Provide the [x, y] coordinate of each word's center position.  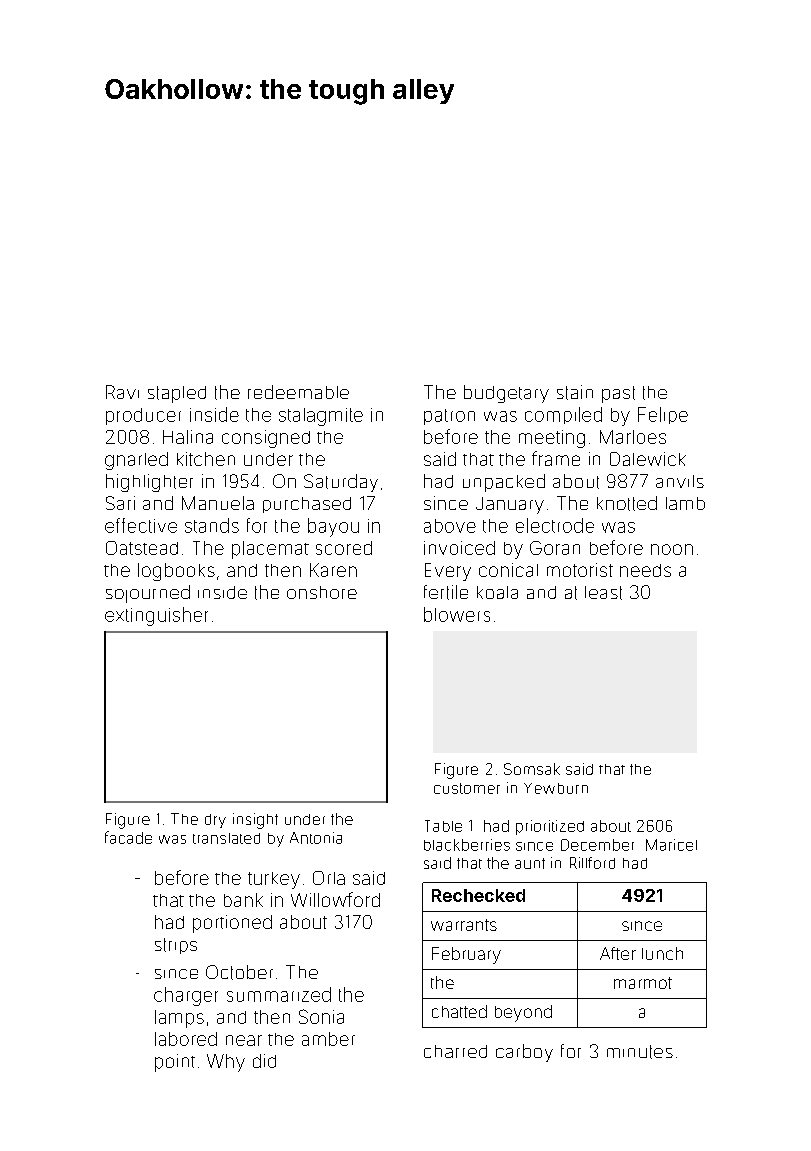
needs [645, 570]
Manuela [218, 503]
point [175, 1063]
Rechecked [478, 895]
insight [255, 821]
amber [328, 1039]
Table [443, 826]
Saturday [341, 483]
